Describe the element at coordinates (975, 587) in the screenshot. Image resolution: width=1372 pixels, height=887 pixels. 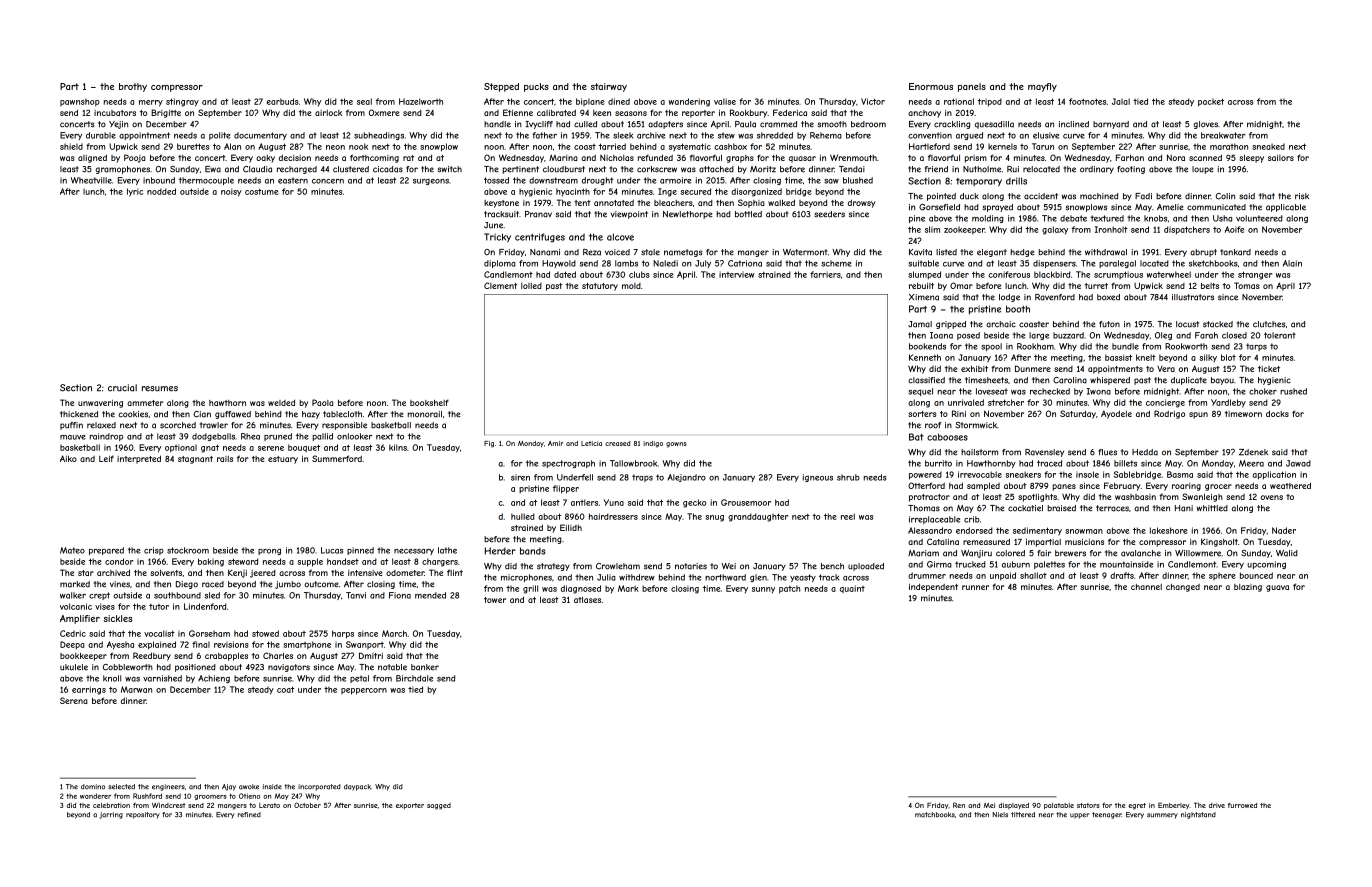
I see `runner` at that location.
